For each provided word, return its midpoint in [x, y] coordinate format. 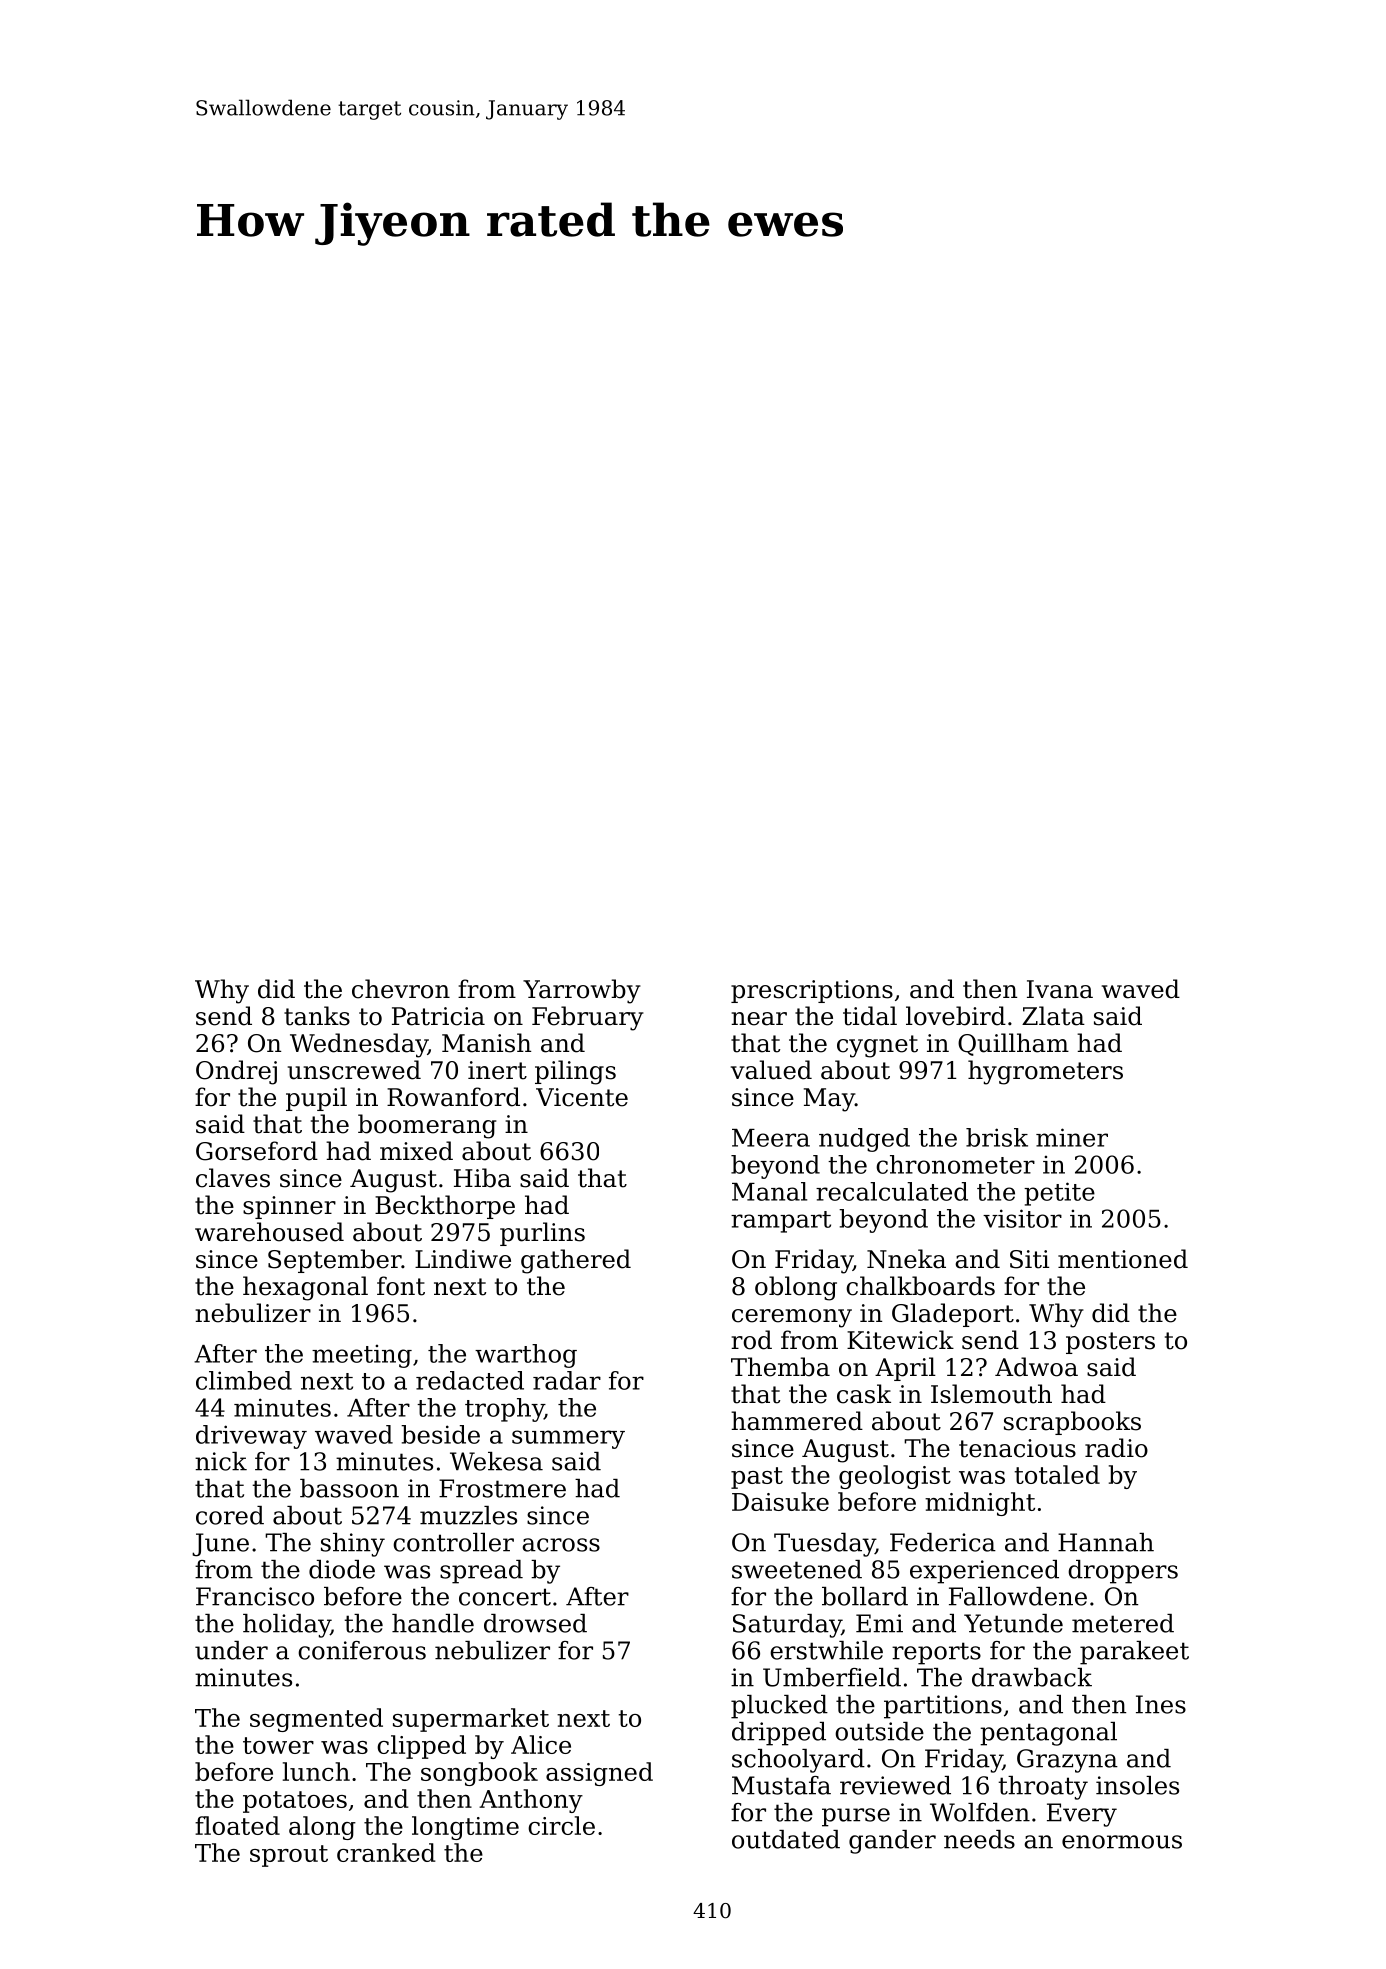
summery [568, 1439]
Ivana [1060, 989]
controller [453, 1542]
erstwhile [826, 1650]
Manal [769, 1191]
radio [1116, 1448]
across [561, 1545]
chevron [401, 989]
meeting [362, 1356]
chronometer [955, 1164]
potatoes [295, 1802]
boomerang [427, 1126]
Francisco [255, 1596]
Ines [1161, 1704]
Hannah [1106, 1542]
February [588, 1018]
